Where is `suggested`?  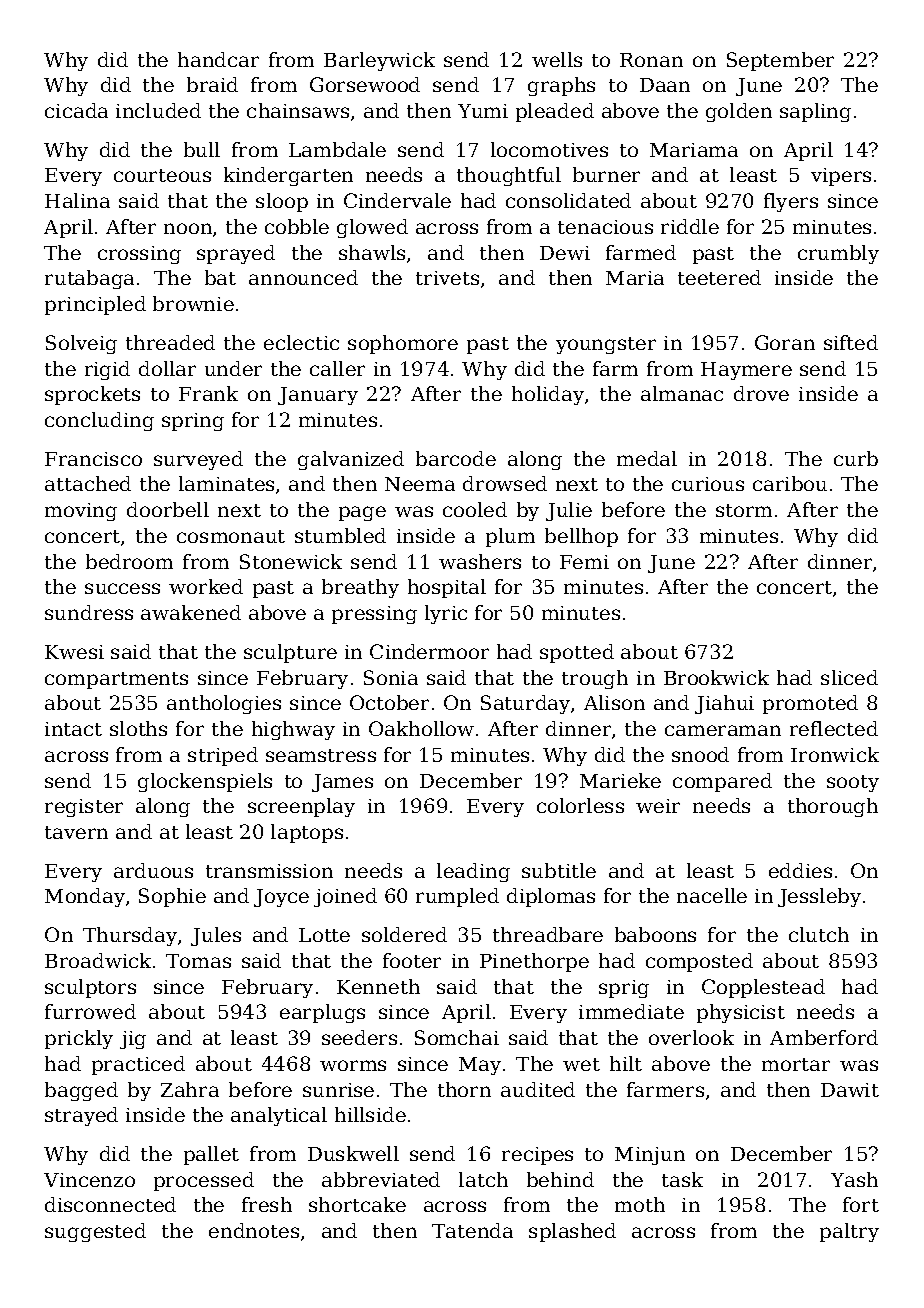
suggested is located at coordinates (95, 1232).
